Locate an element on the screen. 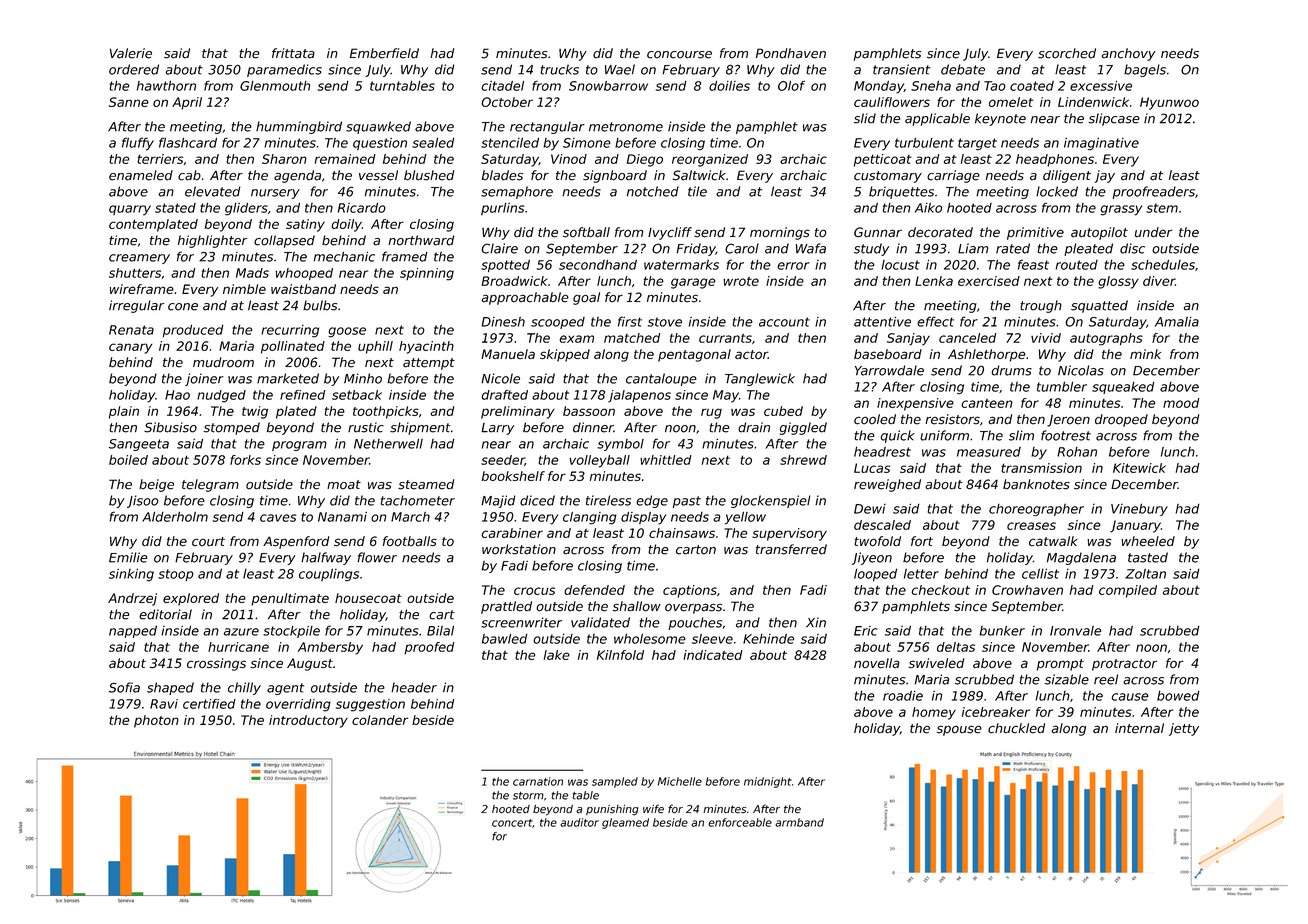 Image resolution: width=1308 pixels, height=924 pixels. overpass is located at coordinates (693, 608).
